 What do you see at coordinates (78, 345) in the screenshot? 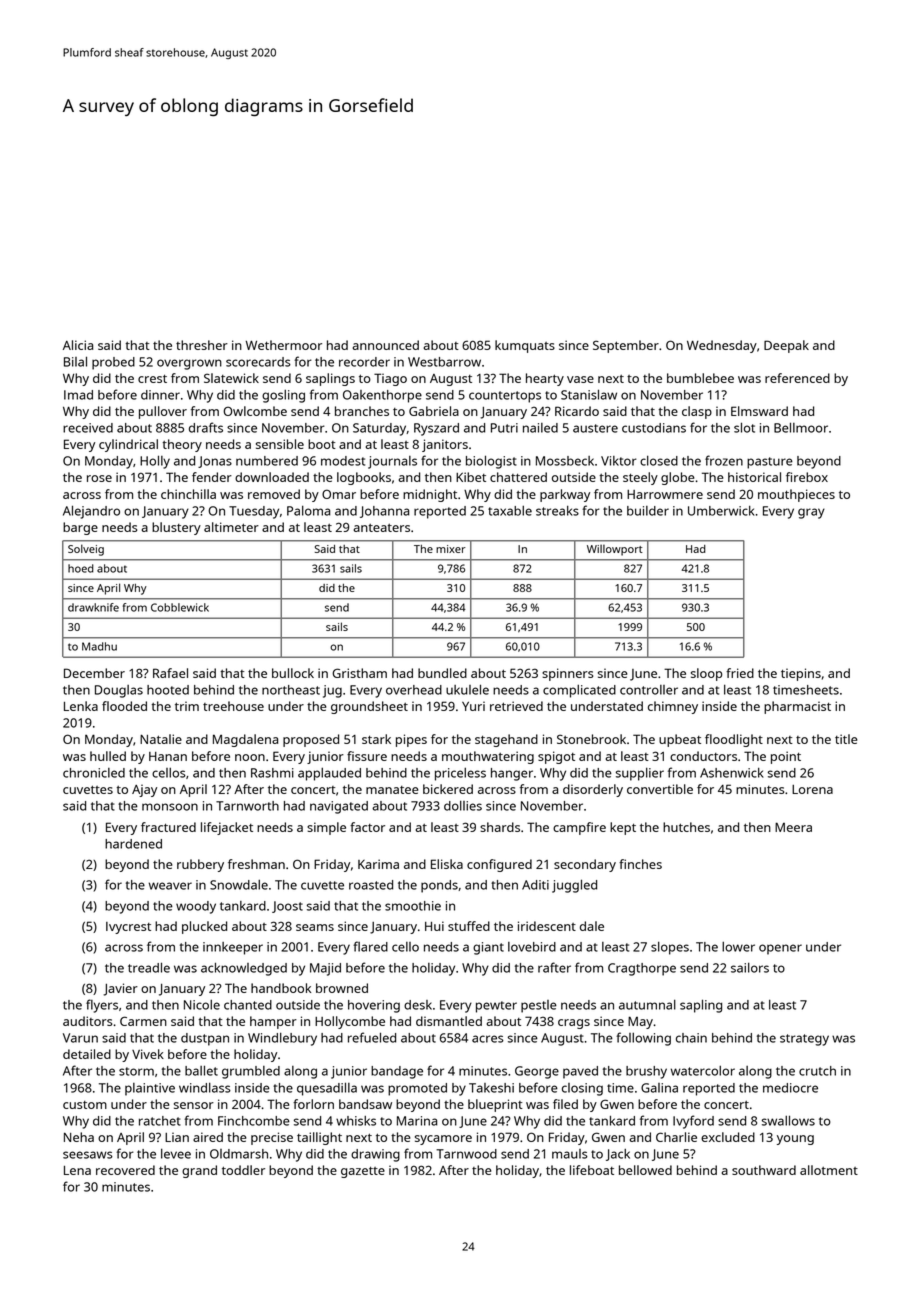
I see `Alicia` at bounding box center [78, 345].
